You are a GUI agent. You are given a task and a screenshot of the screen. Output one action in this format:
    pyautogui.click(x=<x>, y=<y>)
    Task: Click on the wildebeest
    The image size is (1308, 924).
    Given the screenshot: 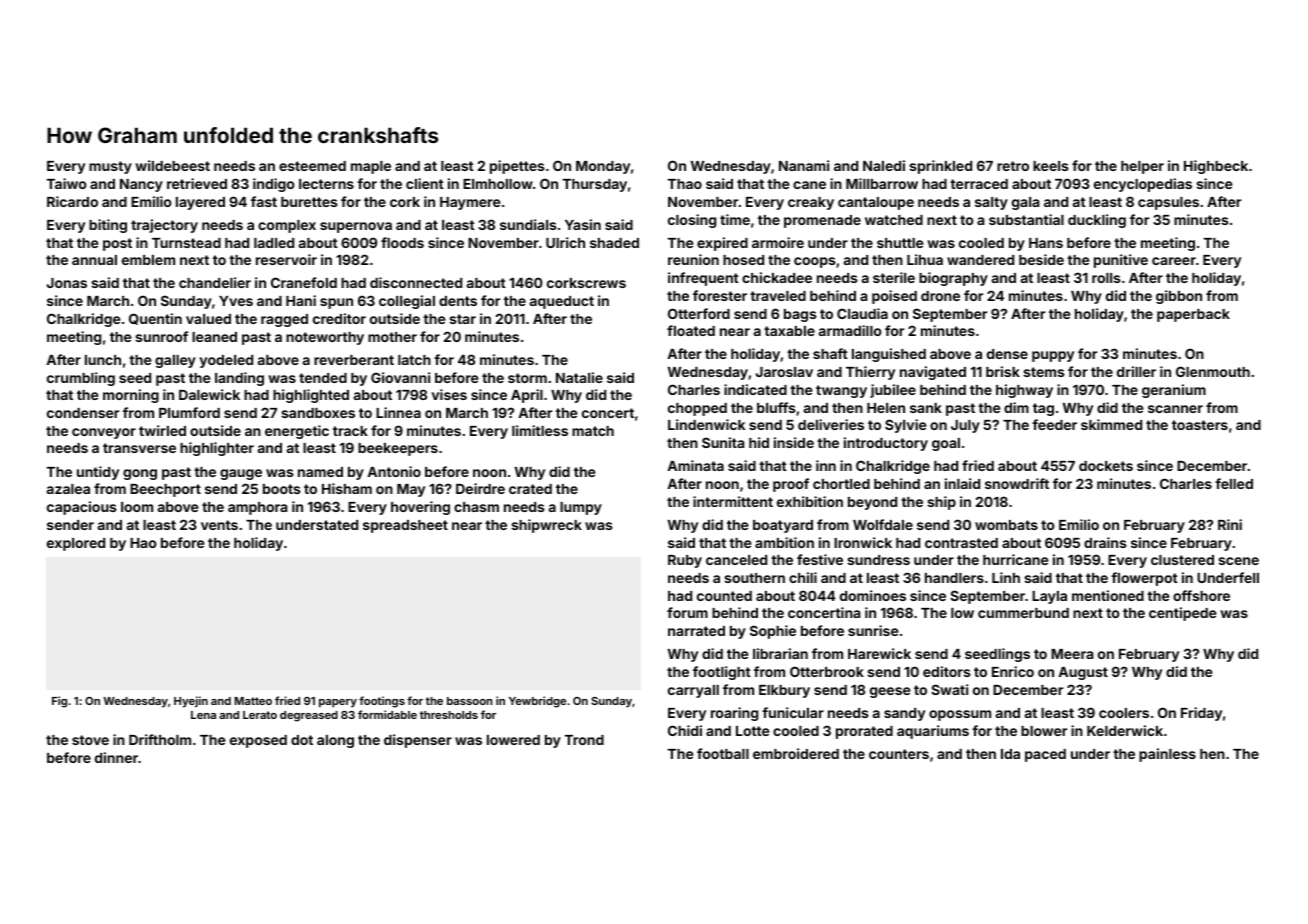 What is the action you would take?
    pyautogui.click(x=172, y=165)
